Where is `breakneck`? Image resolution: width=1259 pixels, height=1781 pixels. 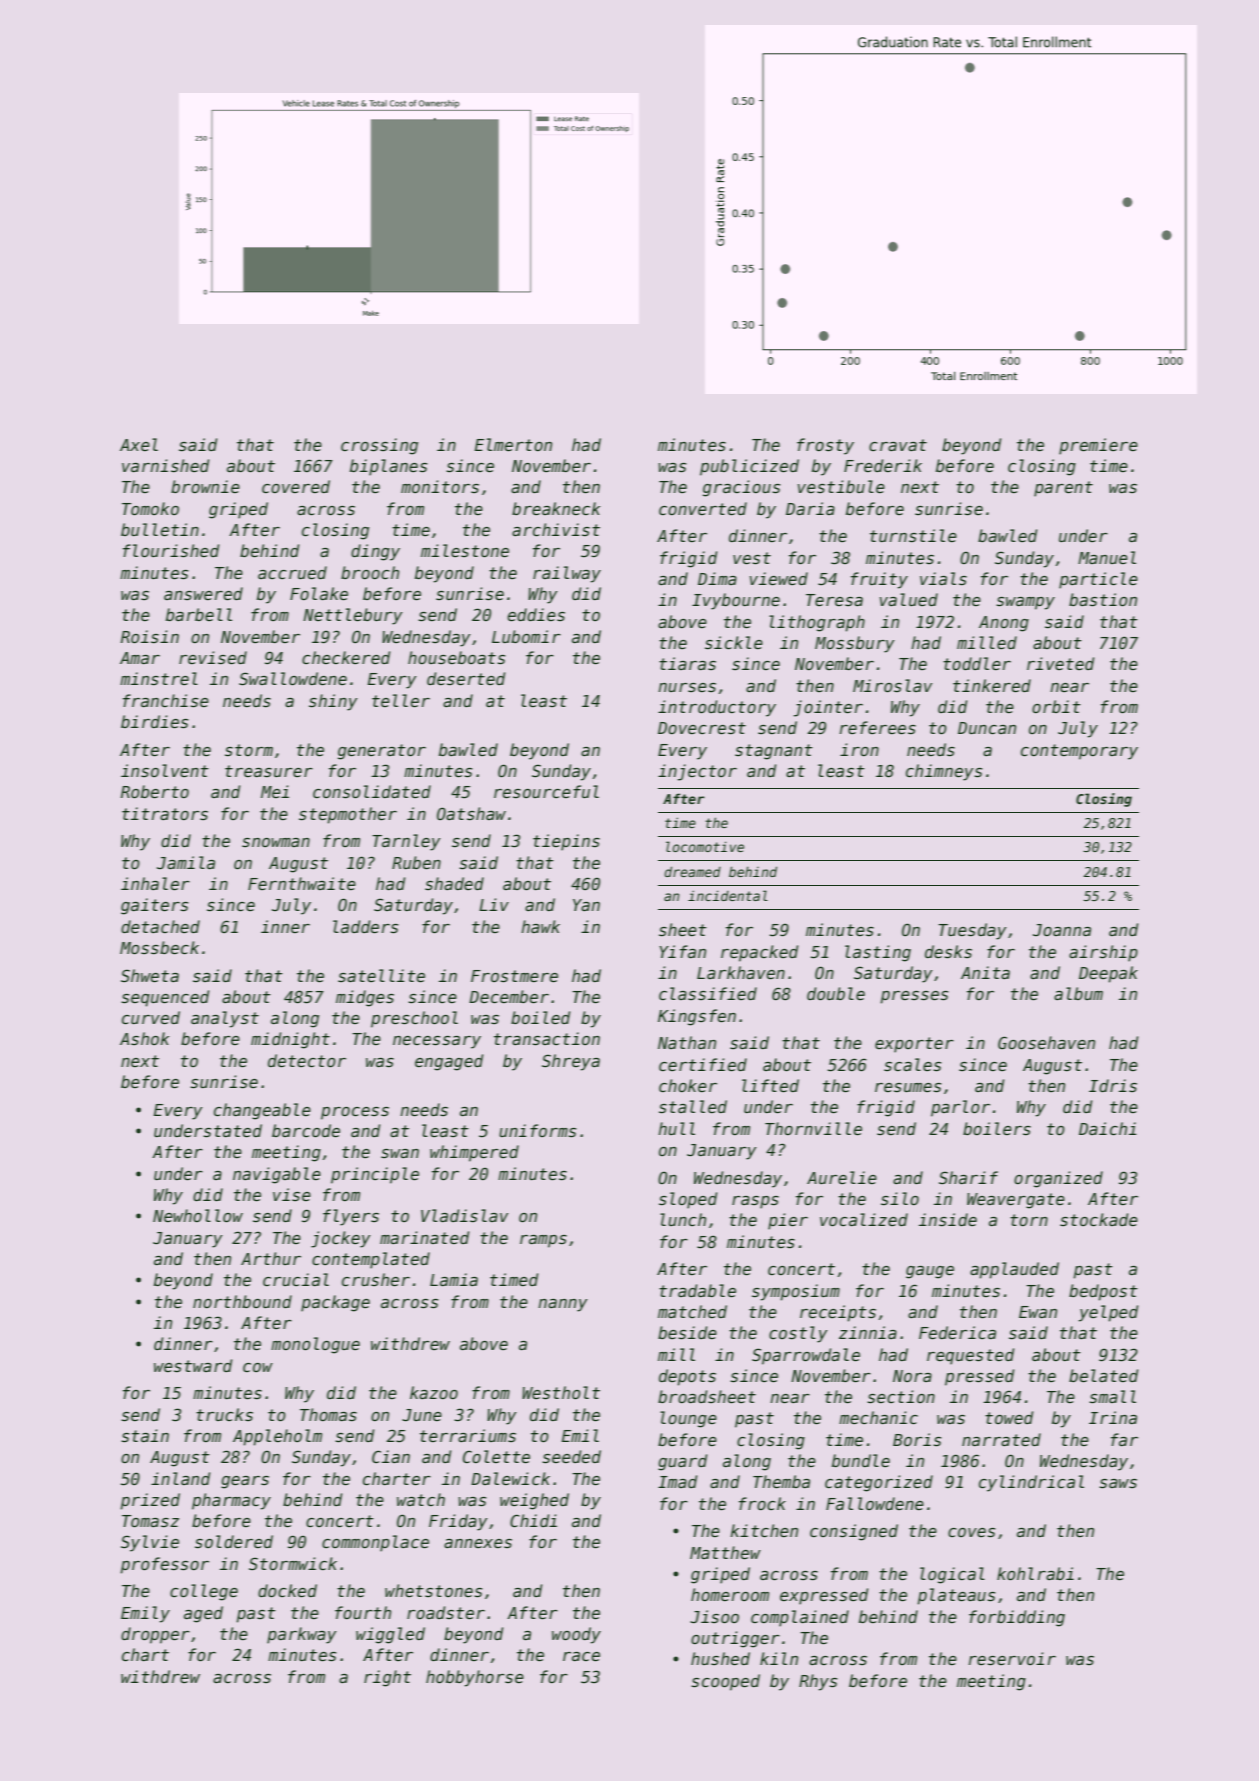 breakneck is located at coordinates (556, 509).
